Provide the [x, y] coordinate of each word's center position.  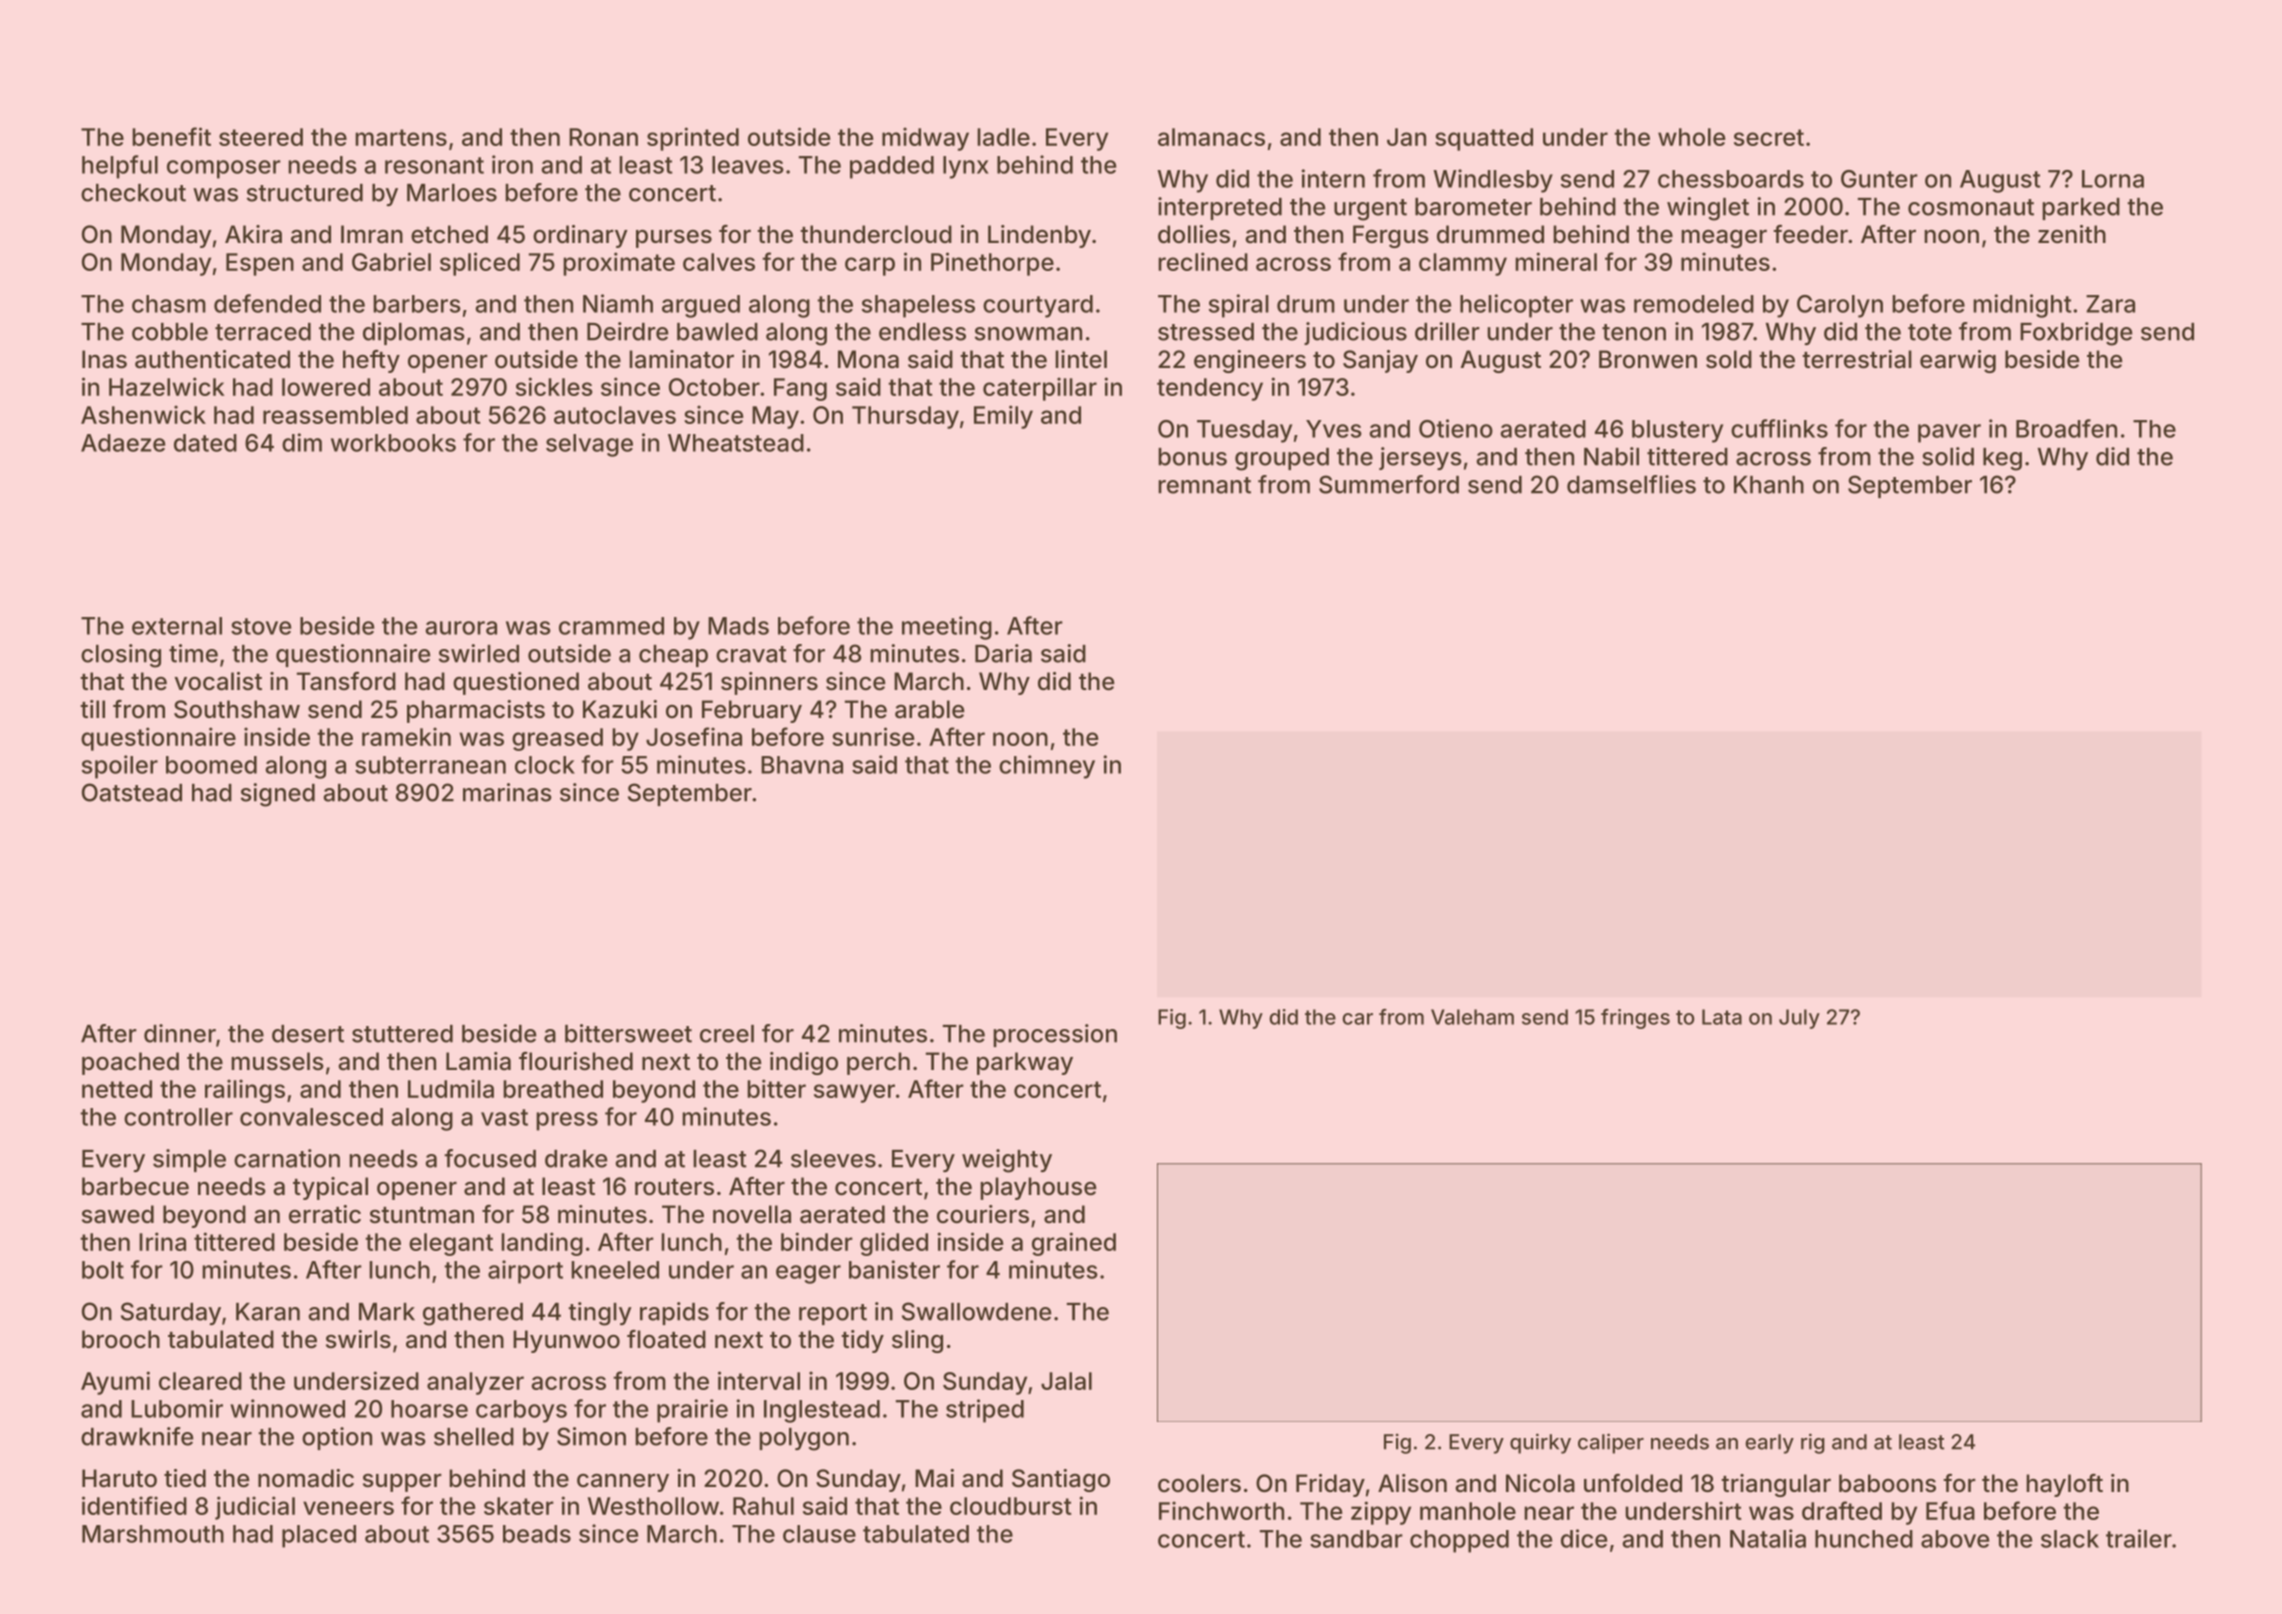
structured [305, 193]
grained [1074, 1244]
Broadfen [2066, 428]
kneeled [615, 1270]
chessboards [1731, 179]
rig [1813, 1443]
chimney [1047, 767]
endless [922, 332]
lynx [966, 167]
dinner [180, 1033]
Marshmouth [153, 1534]
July [1799, 1019]
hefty [371, 361]
